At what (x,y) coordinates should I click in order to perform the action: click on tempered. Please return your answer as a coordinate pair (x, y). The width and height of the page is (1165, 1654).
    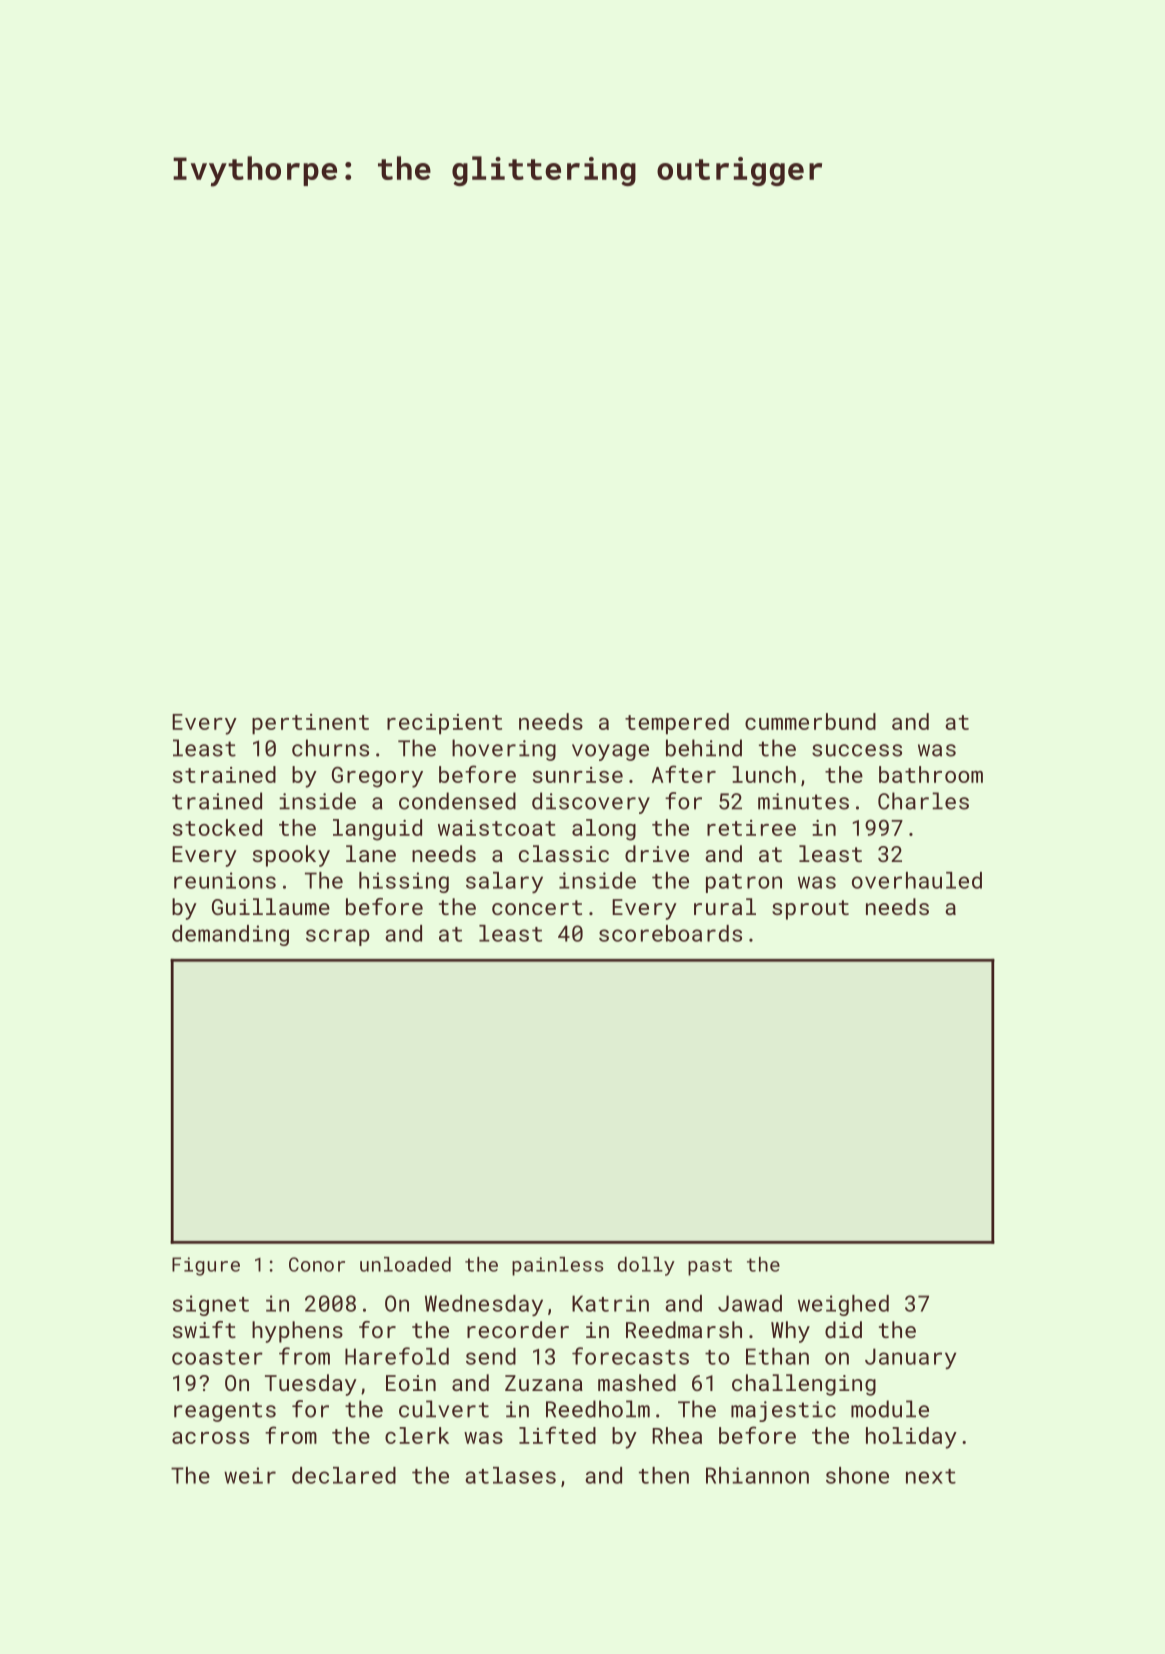
    Looking at the image, I should click on (677, 724).
